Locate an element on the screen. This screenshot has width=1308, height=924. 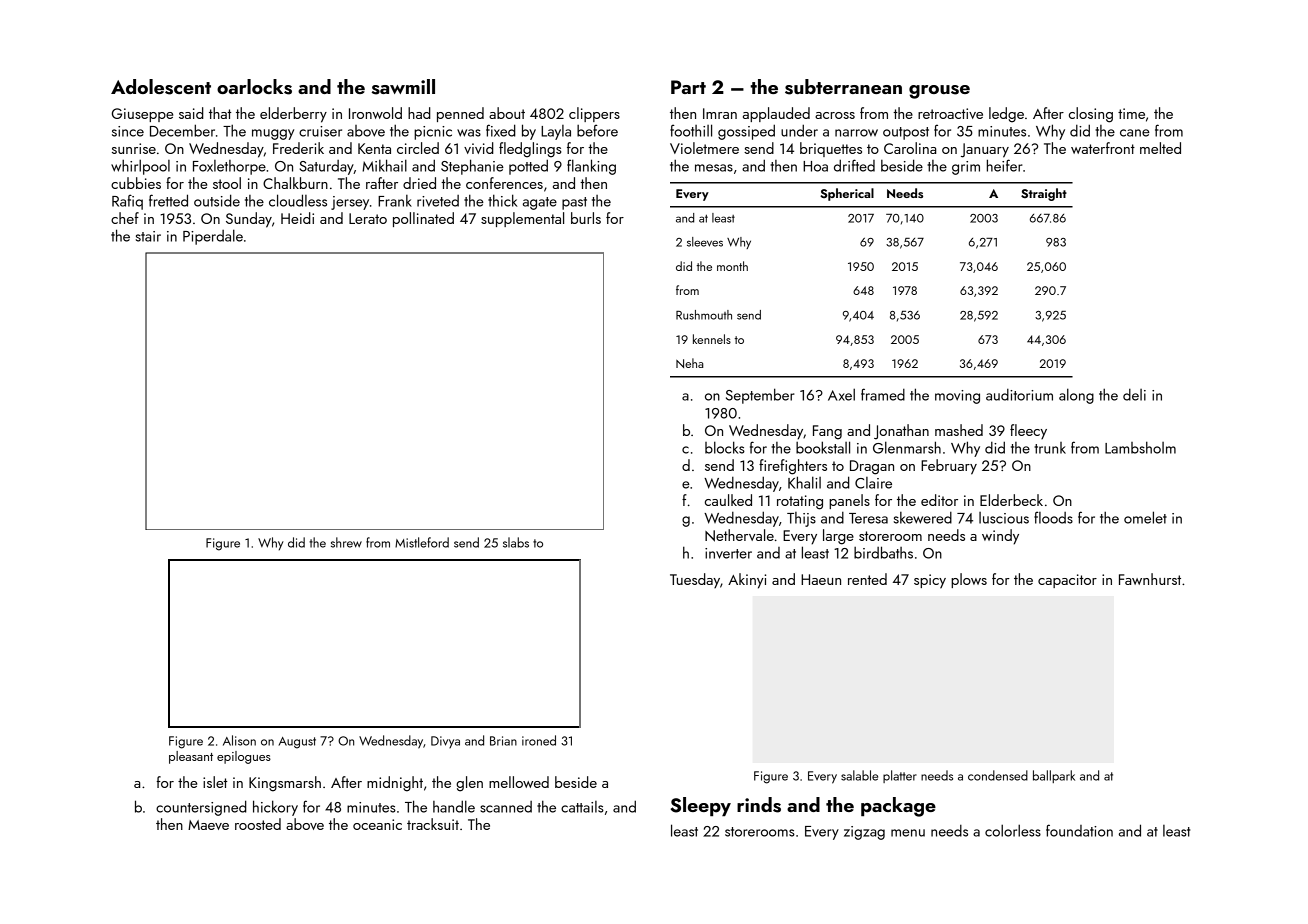
Elderbeck is located at coordinates (1011, 500).
